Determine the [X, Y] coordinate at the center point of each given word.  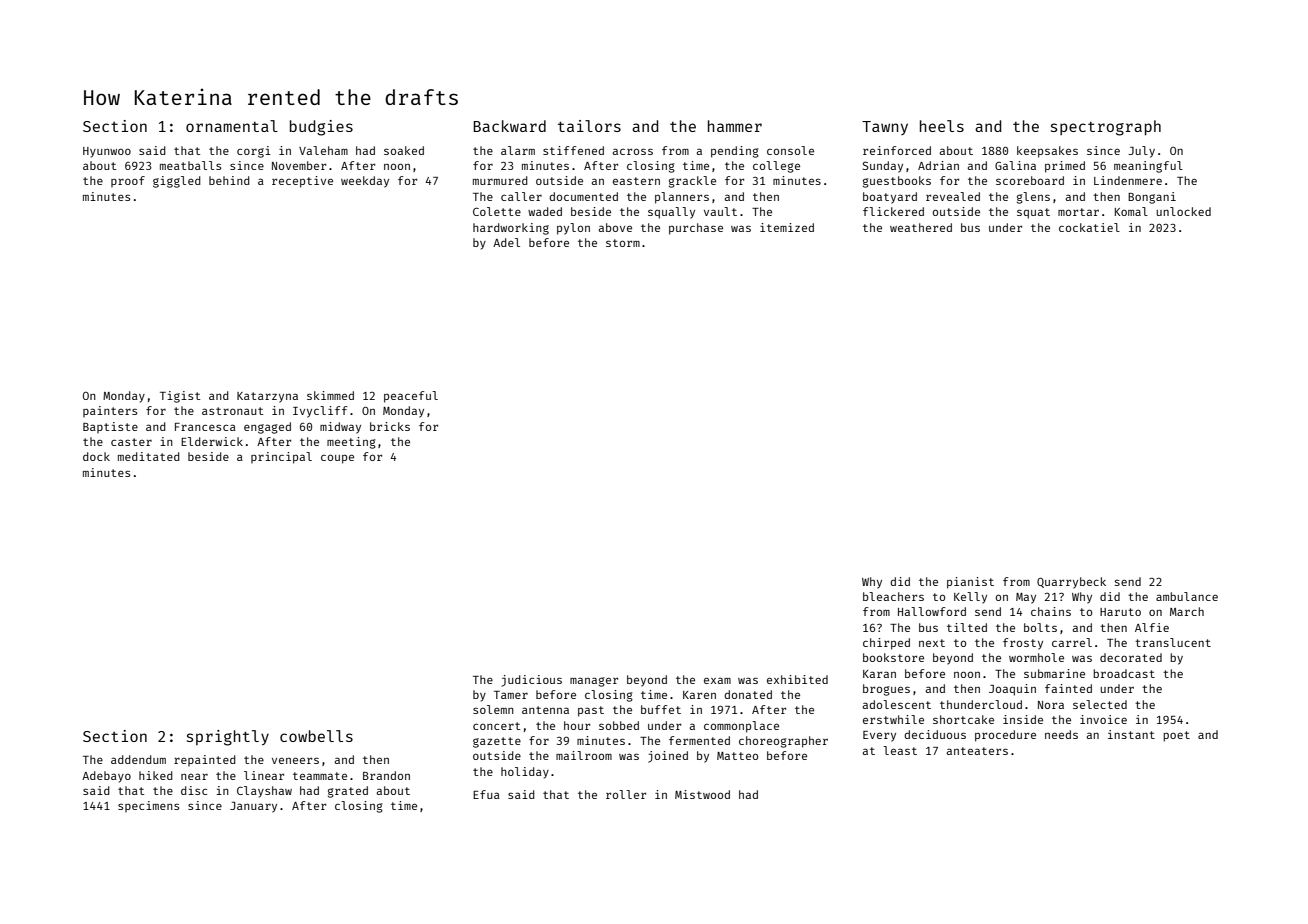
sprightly [228, 738]
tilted [967, 627]
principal [281, 458]
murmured [500, 180]
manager [594, 682]
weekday [365, 182]
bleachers [893, 596]
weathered [921, 227]
